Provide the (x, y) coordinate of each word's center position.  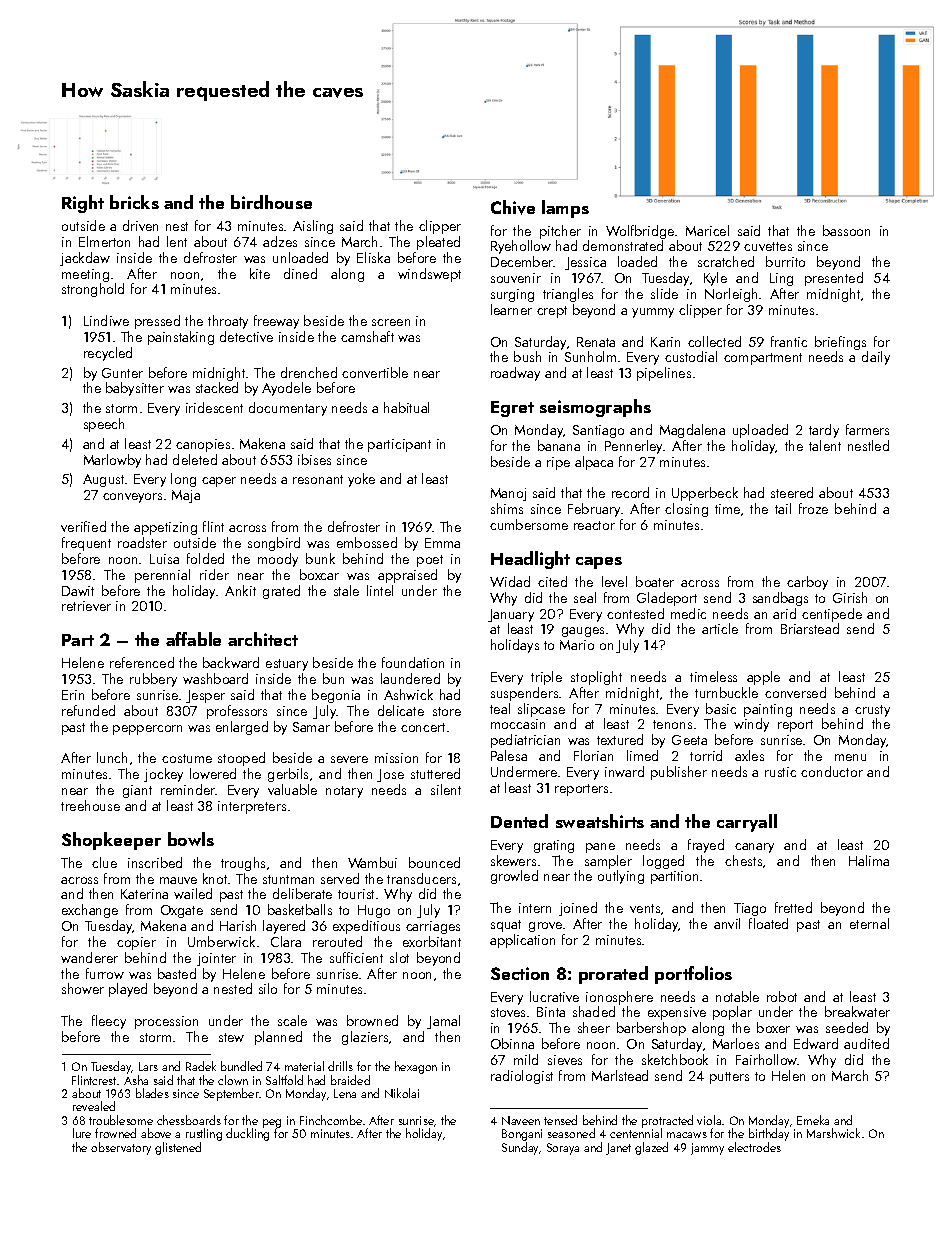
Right (83, 204)
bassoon (846, 230)
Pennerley (634, 447)
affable (193, 639)
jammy (707, 1149)
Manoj (508, 494)
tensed (560, 1120)
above (156, 1133)
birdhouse (271, 202)
